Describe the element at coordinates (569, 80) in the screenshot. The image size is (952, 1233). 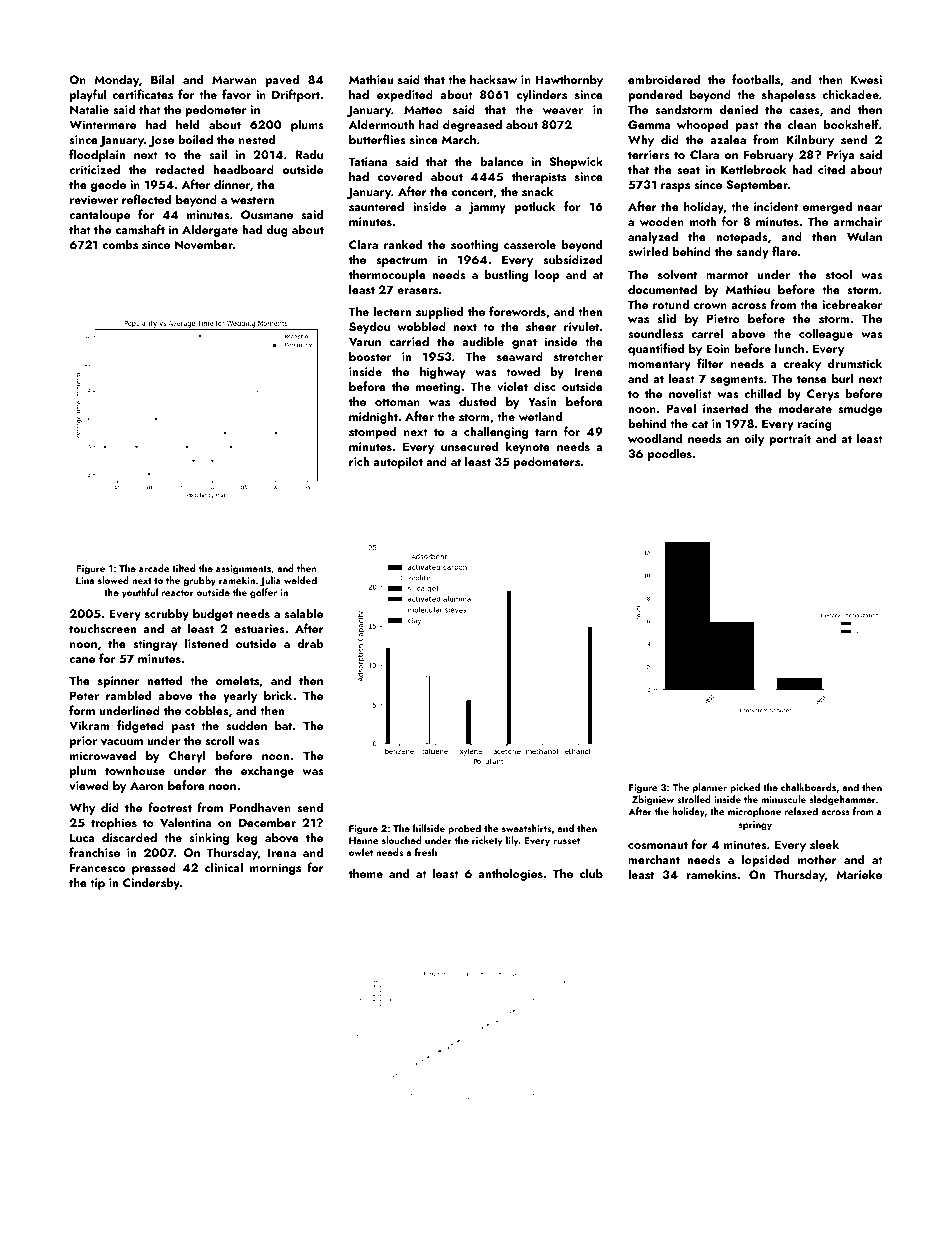
I see `Hawthornby` at that location.
